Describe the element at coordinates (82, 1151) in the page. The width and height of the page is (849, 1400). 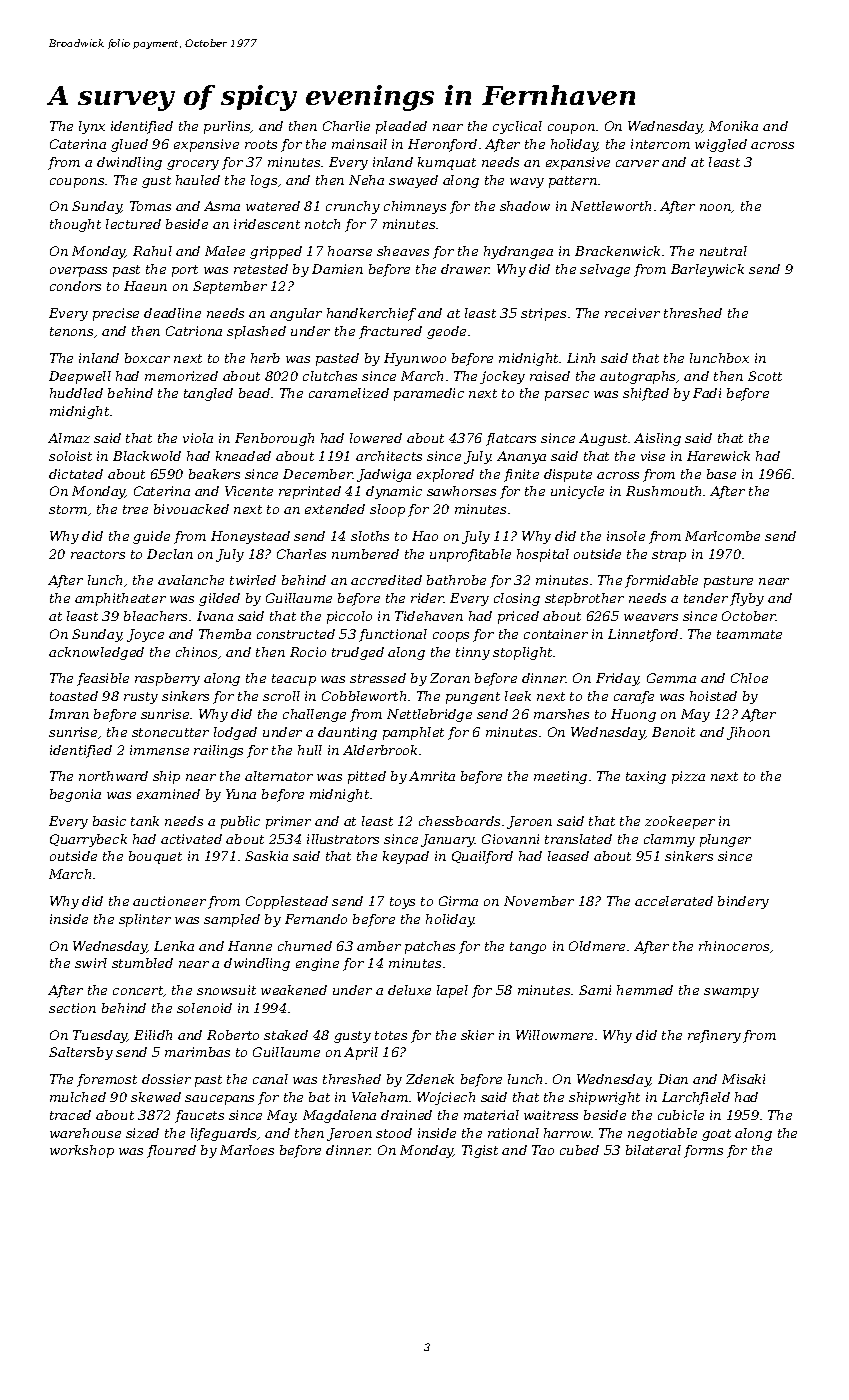
I see `workshop` at that location.
